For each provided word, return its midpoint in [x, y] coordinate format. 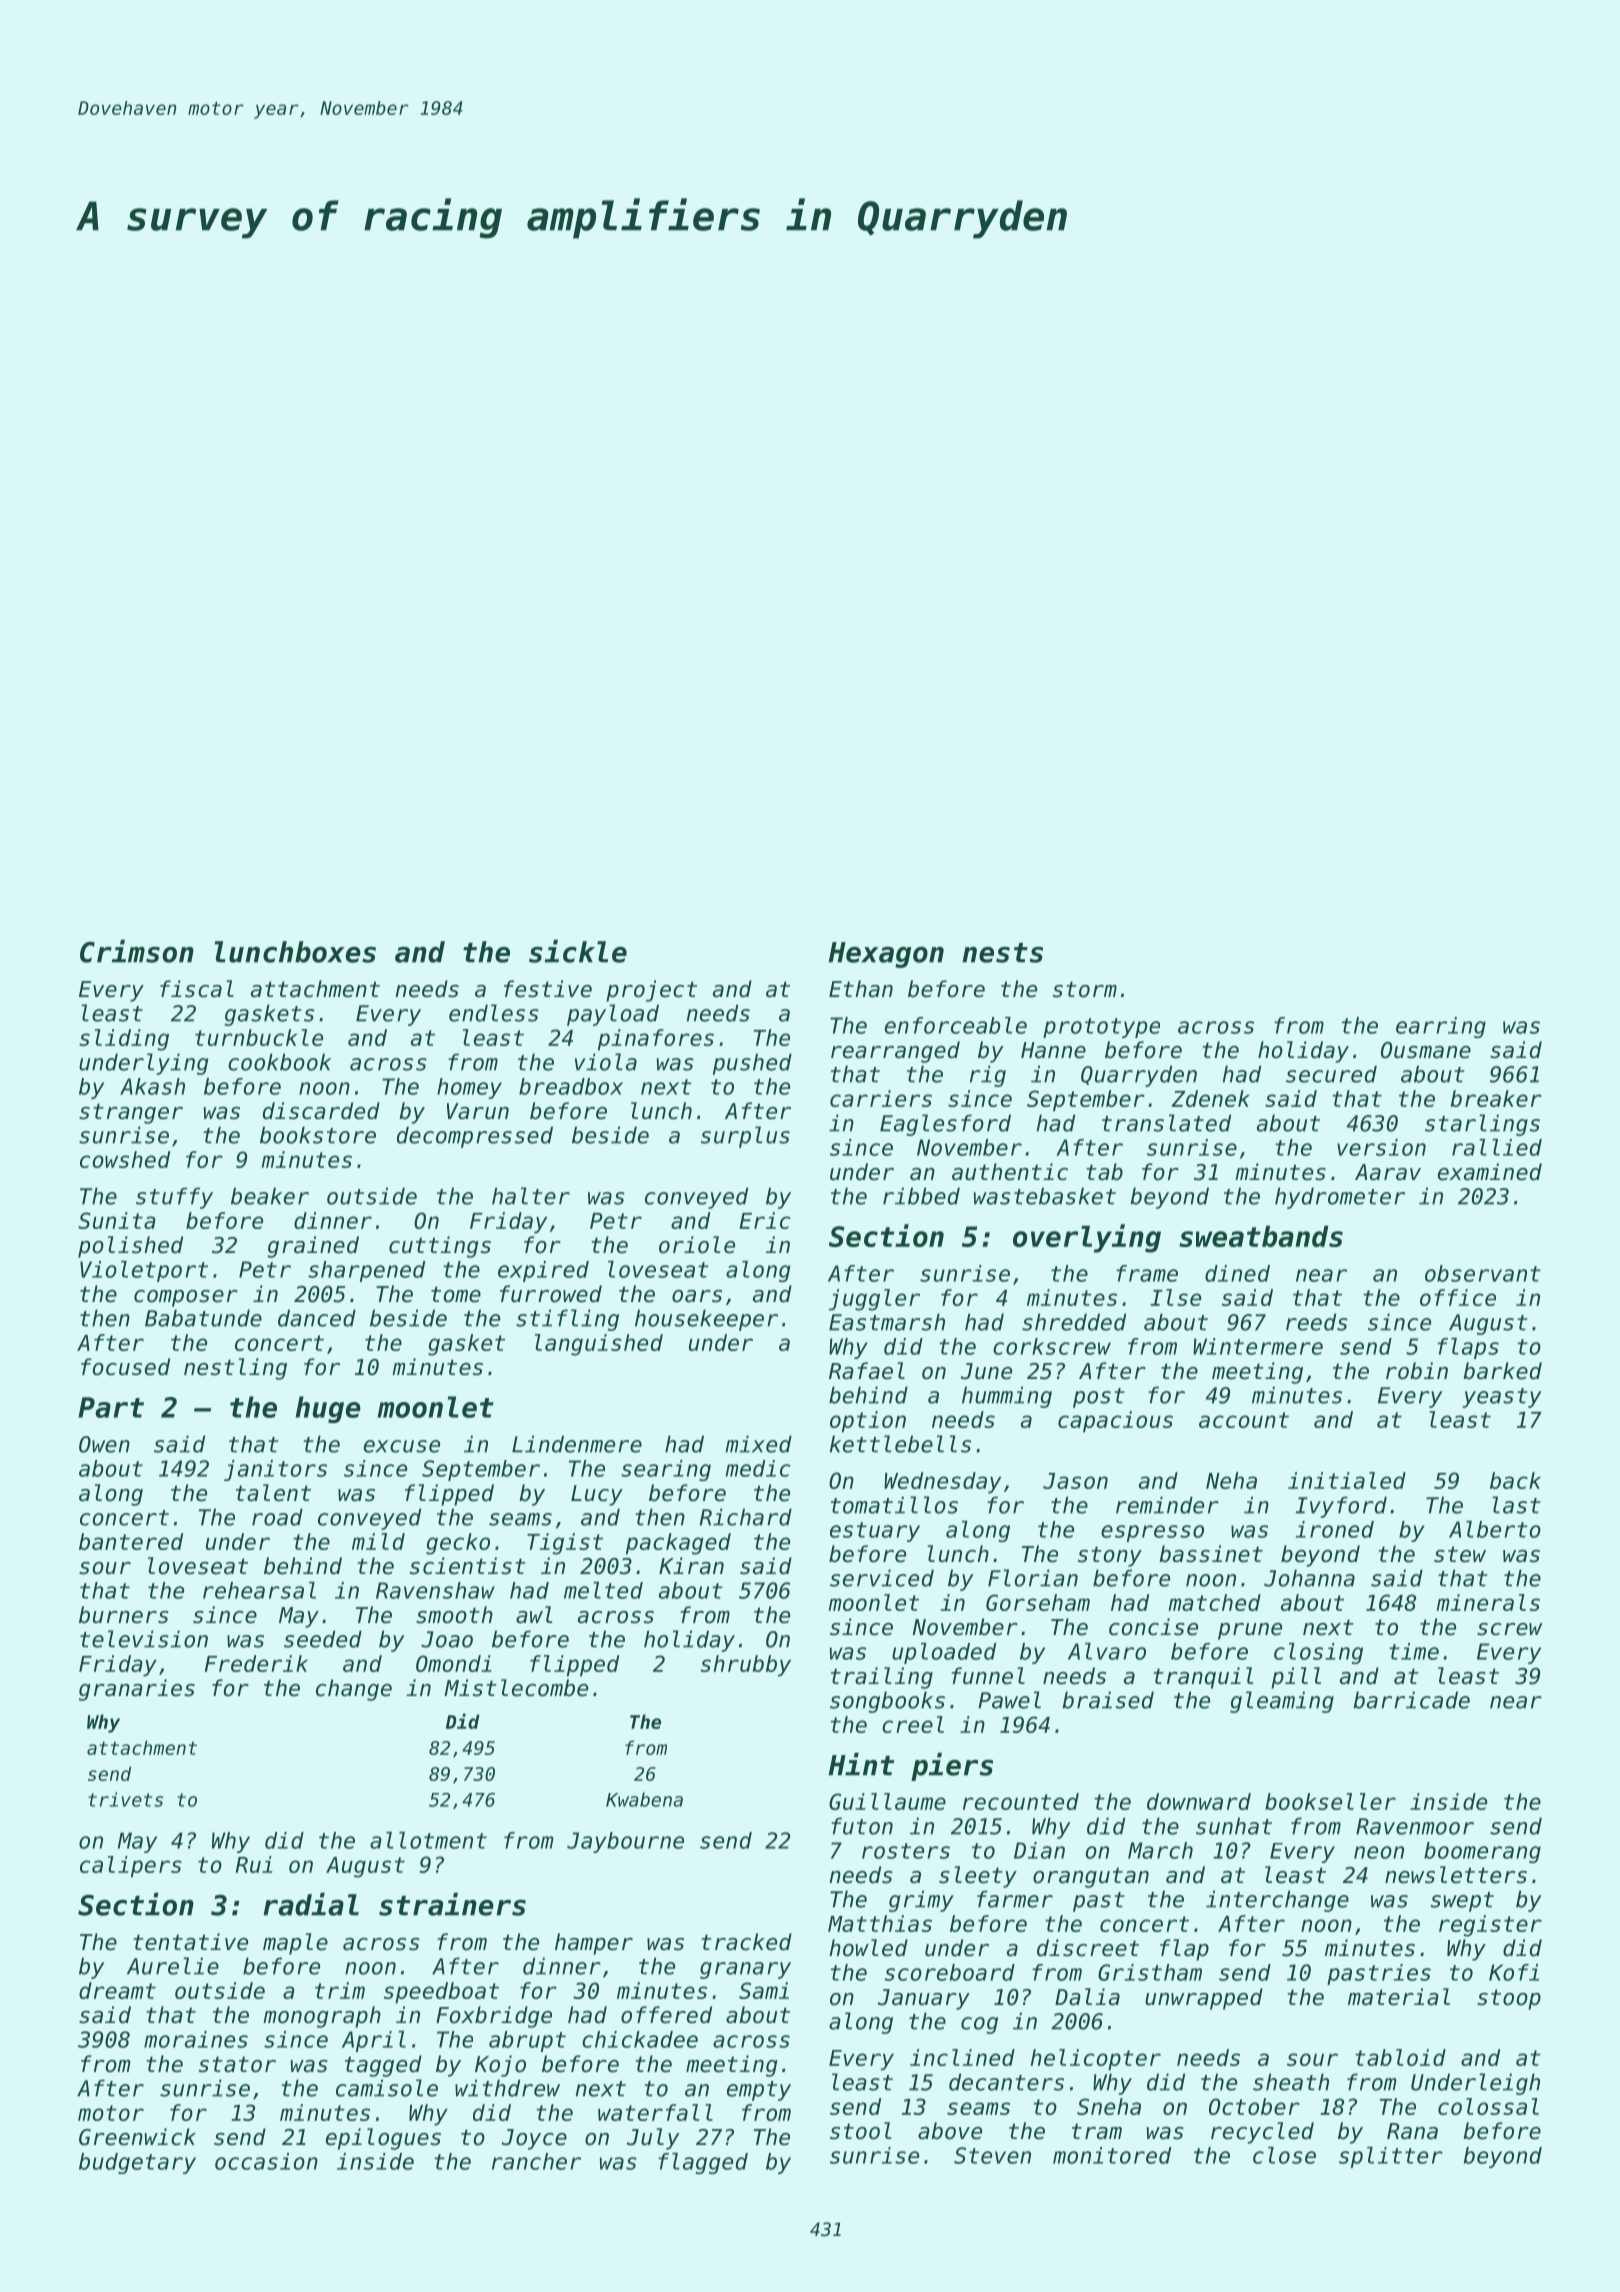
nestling [235, 1369]
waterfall [655, 2112]
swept [1462, 1902]
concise [1153, 1627]
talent [273, 1493]
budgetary [137, 2163]
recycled [1262, 2133]
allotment [428, 1840]
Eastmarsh [887, 1322]
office [1458, 1297]
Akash [152, 1086]
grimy [921, 1901]
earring [1441, 1027]
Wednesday [942, 1483]
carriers [881, 1098]
